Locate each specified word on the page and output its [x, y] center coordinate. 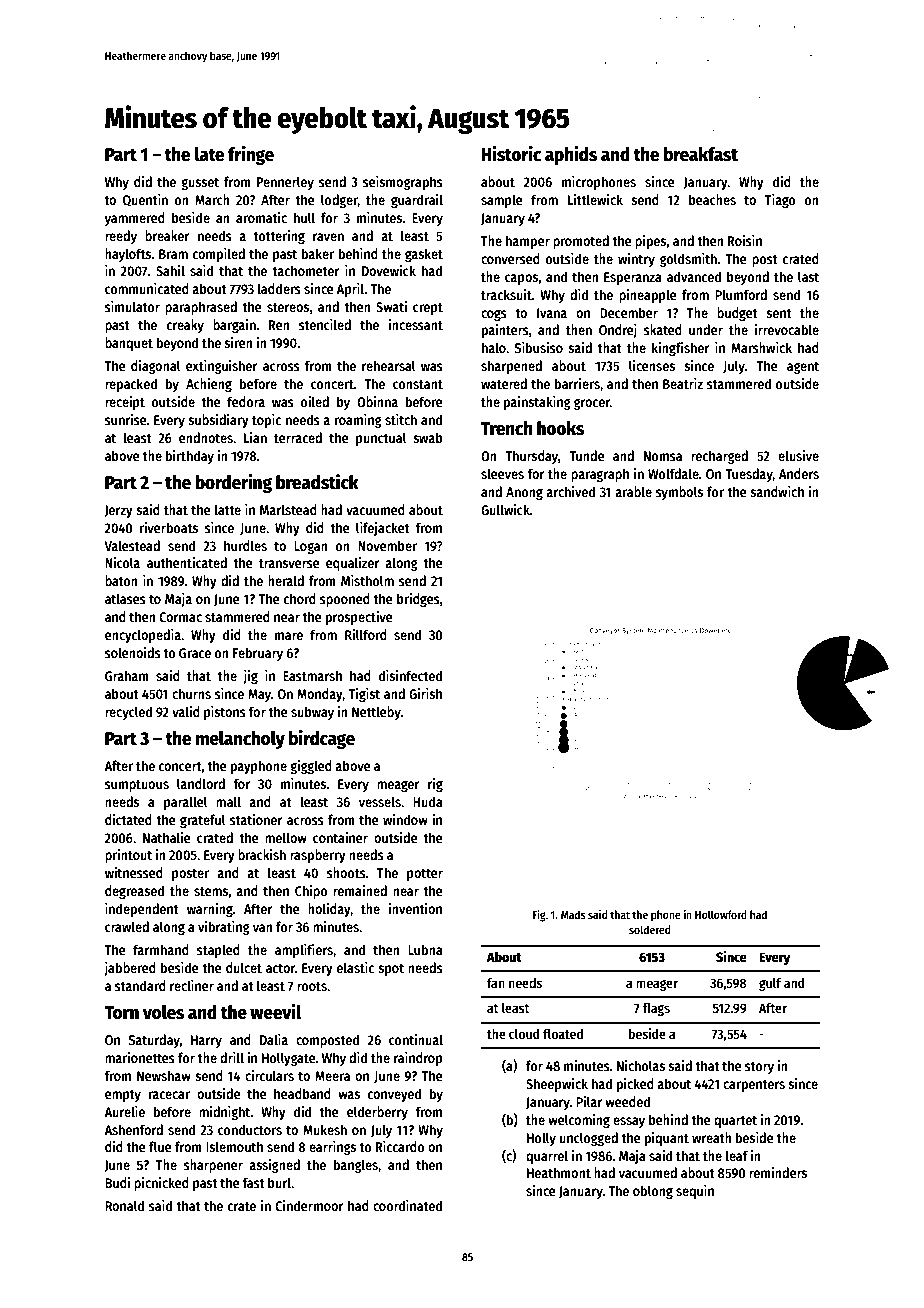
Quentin [145, 200]
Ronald [124, 1205]
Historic [511, 154]
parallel [186, 803]
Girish [425, 693]
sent [779, 313]
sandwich [777, 491]
